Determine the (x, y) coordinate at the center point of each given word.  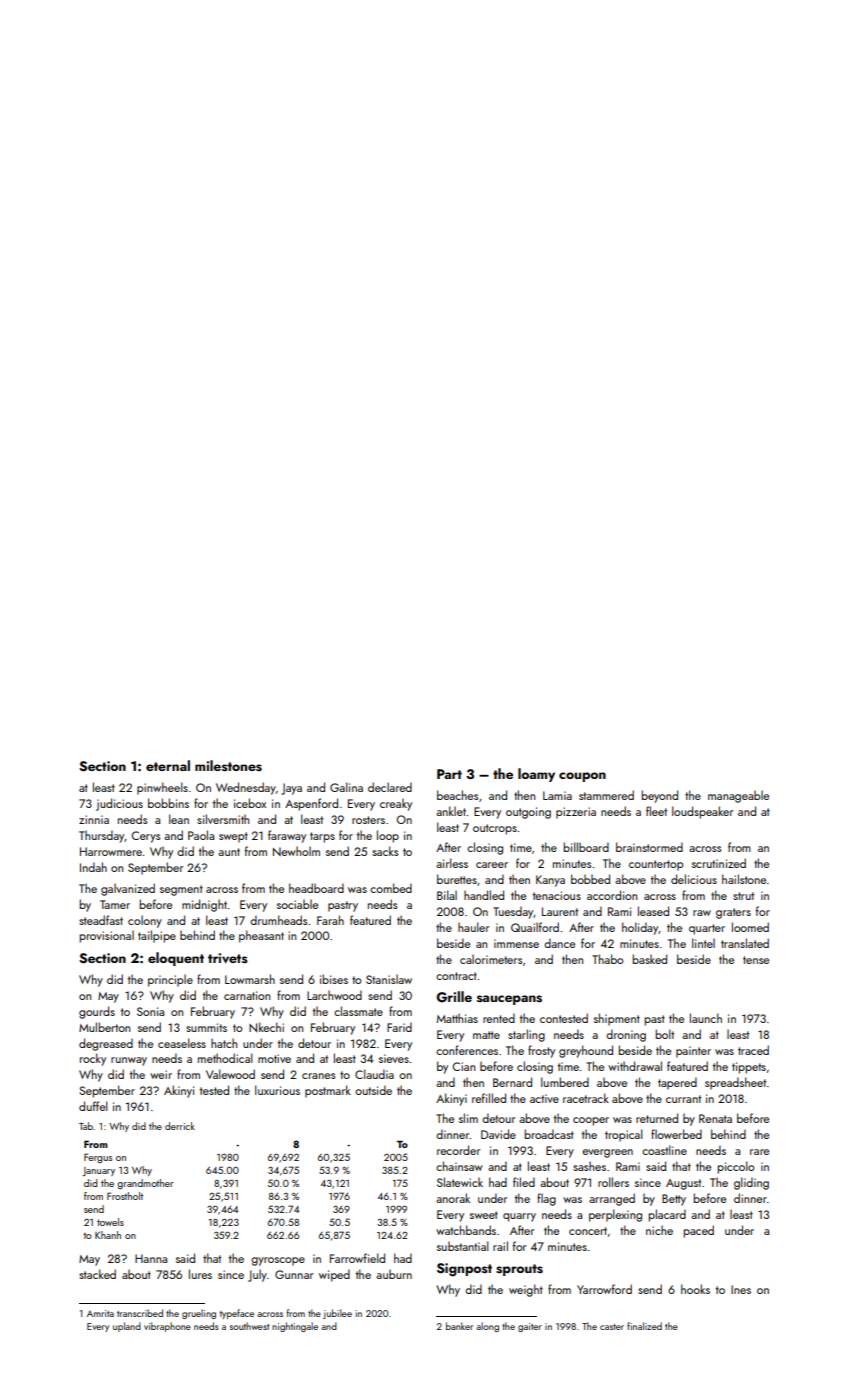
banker (459, 1326)
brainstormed (649, 847)
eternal (168, 765)
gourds (97, 1012)
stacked (97, 1274)
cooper (591, 1121)
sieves (394, 1058)
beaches (457, 795)
